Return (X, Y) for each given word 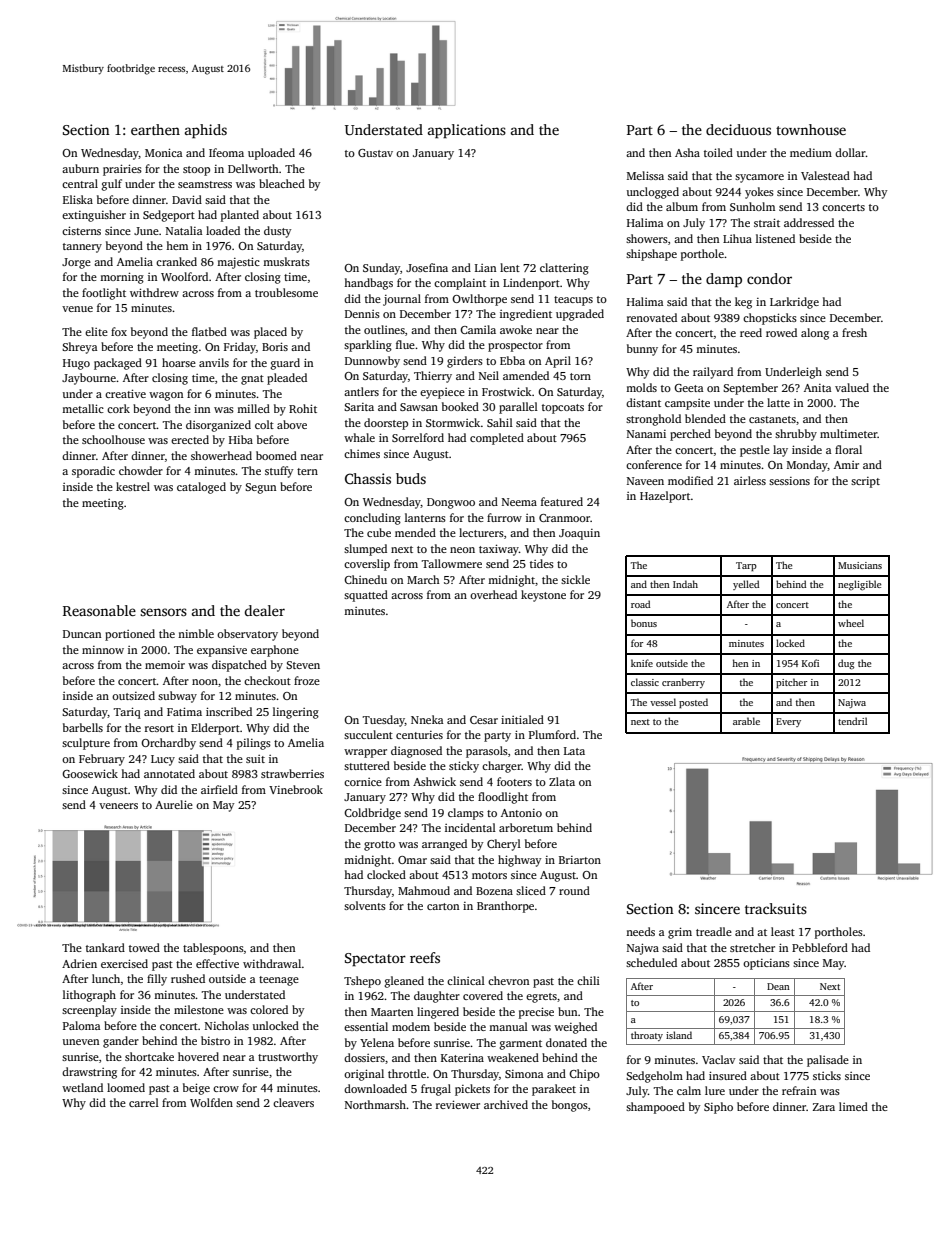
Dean (778, 986)
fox (119, 331)
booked (460, 406)
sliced (531, 890)
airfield (219, 789)
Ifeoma (226, 152)
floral (848, 449)
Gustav (375, 153)
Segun (260, 488)
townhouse (811, 129)
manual (508, 1026)
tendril (852, 721)
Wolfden (211, 1102)
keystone (543, 596)
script (865, 482)
